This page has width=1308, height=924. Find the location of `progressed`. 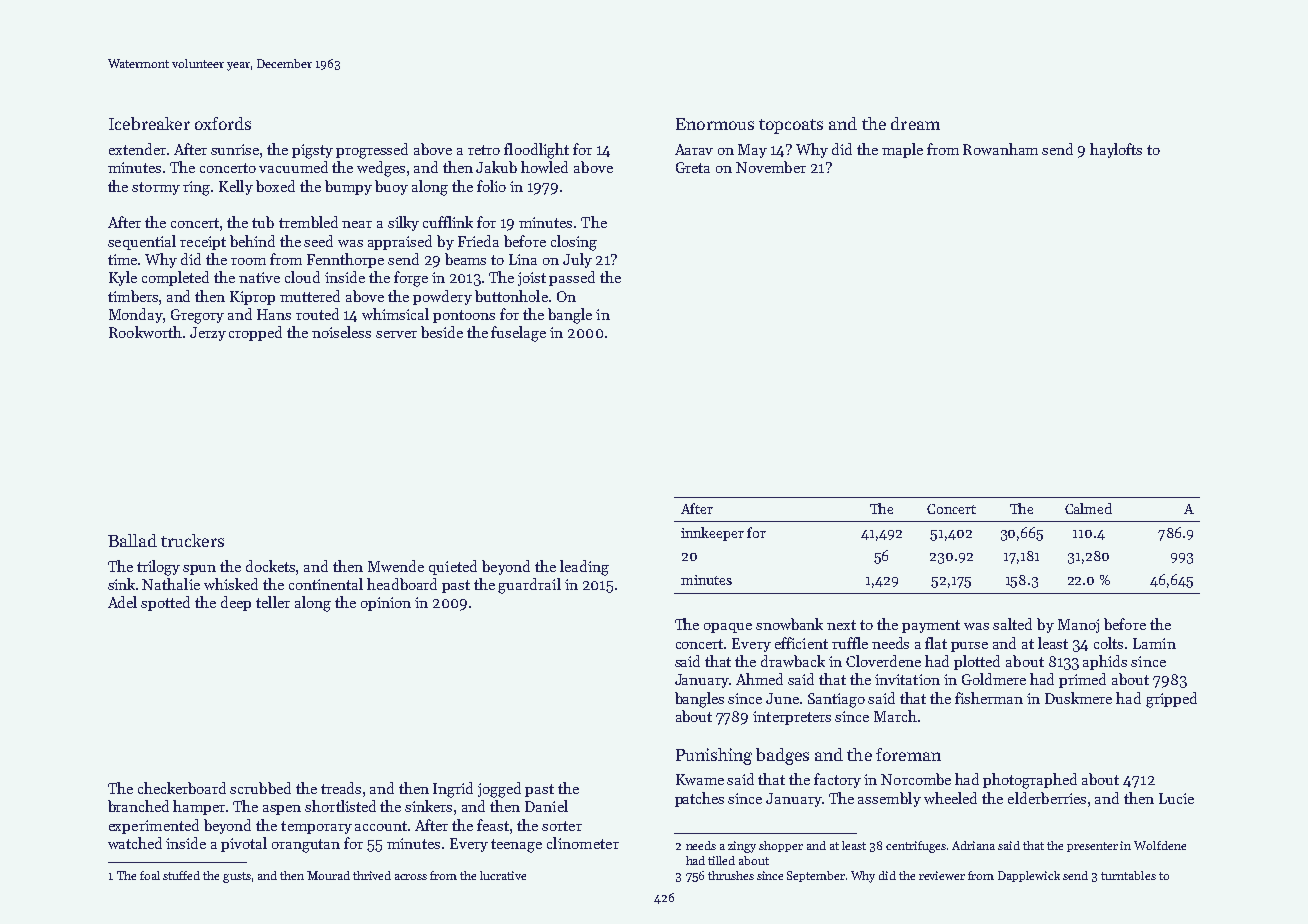

progressed is located at coordinates (372, 151).
